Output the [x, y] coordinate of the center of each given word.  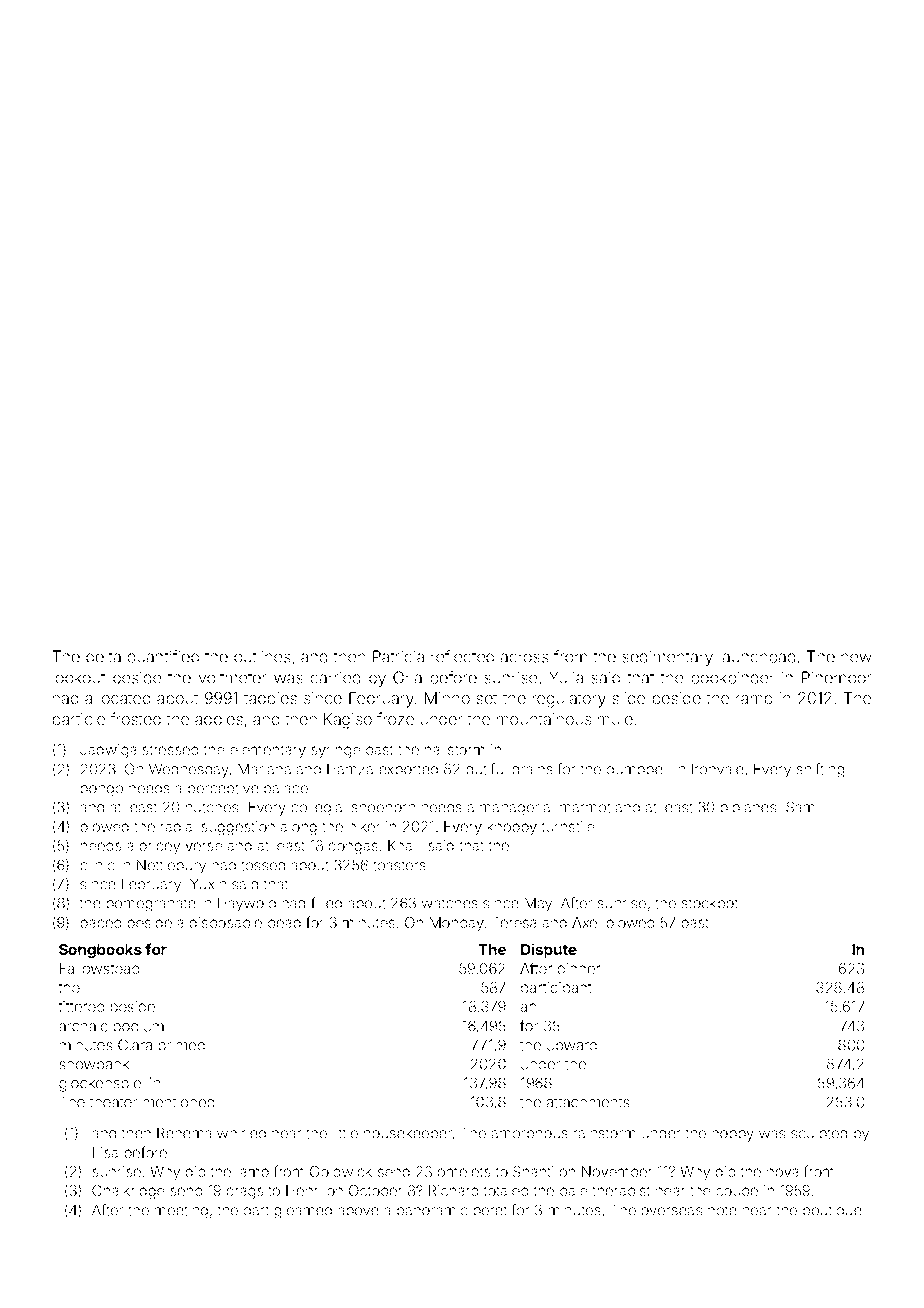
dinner [579, 968]
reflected [462, 656]
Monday [457, 924]
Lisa [105, 1152]
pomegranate [151, 905]
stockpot [710, 904]
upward [572, 1046]
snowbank [94, 1064]
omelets [464, 1171]
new [856, 658]
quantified [163, 658]
